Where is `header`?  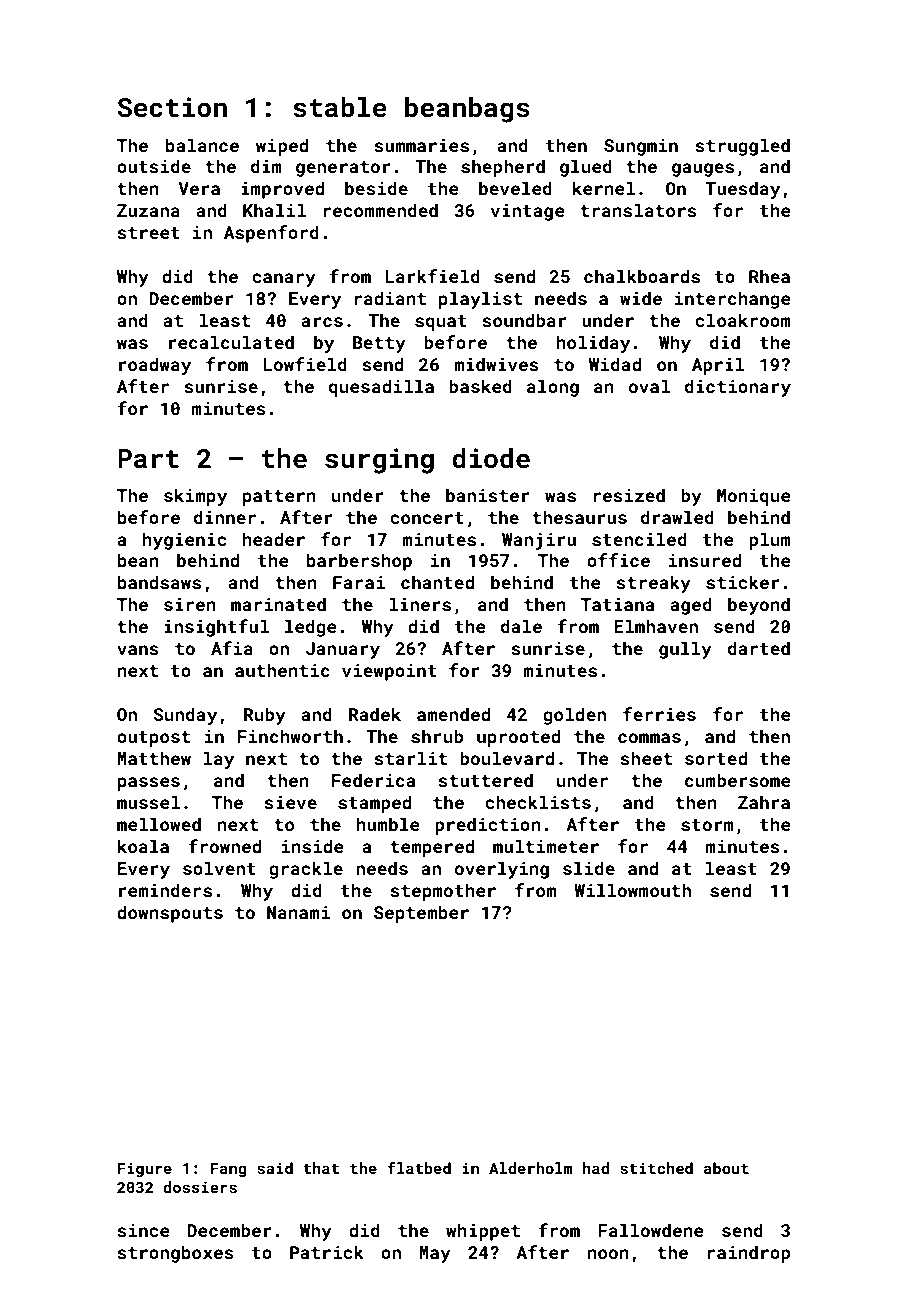 header is located at coordinates (274, 539).
